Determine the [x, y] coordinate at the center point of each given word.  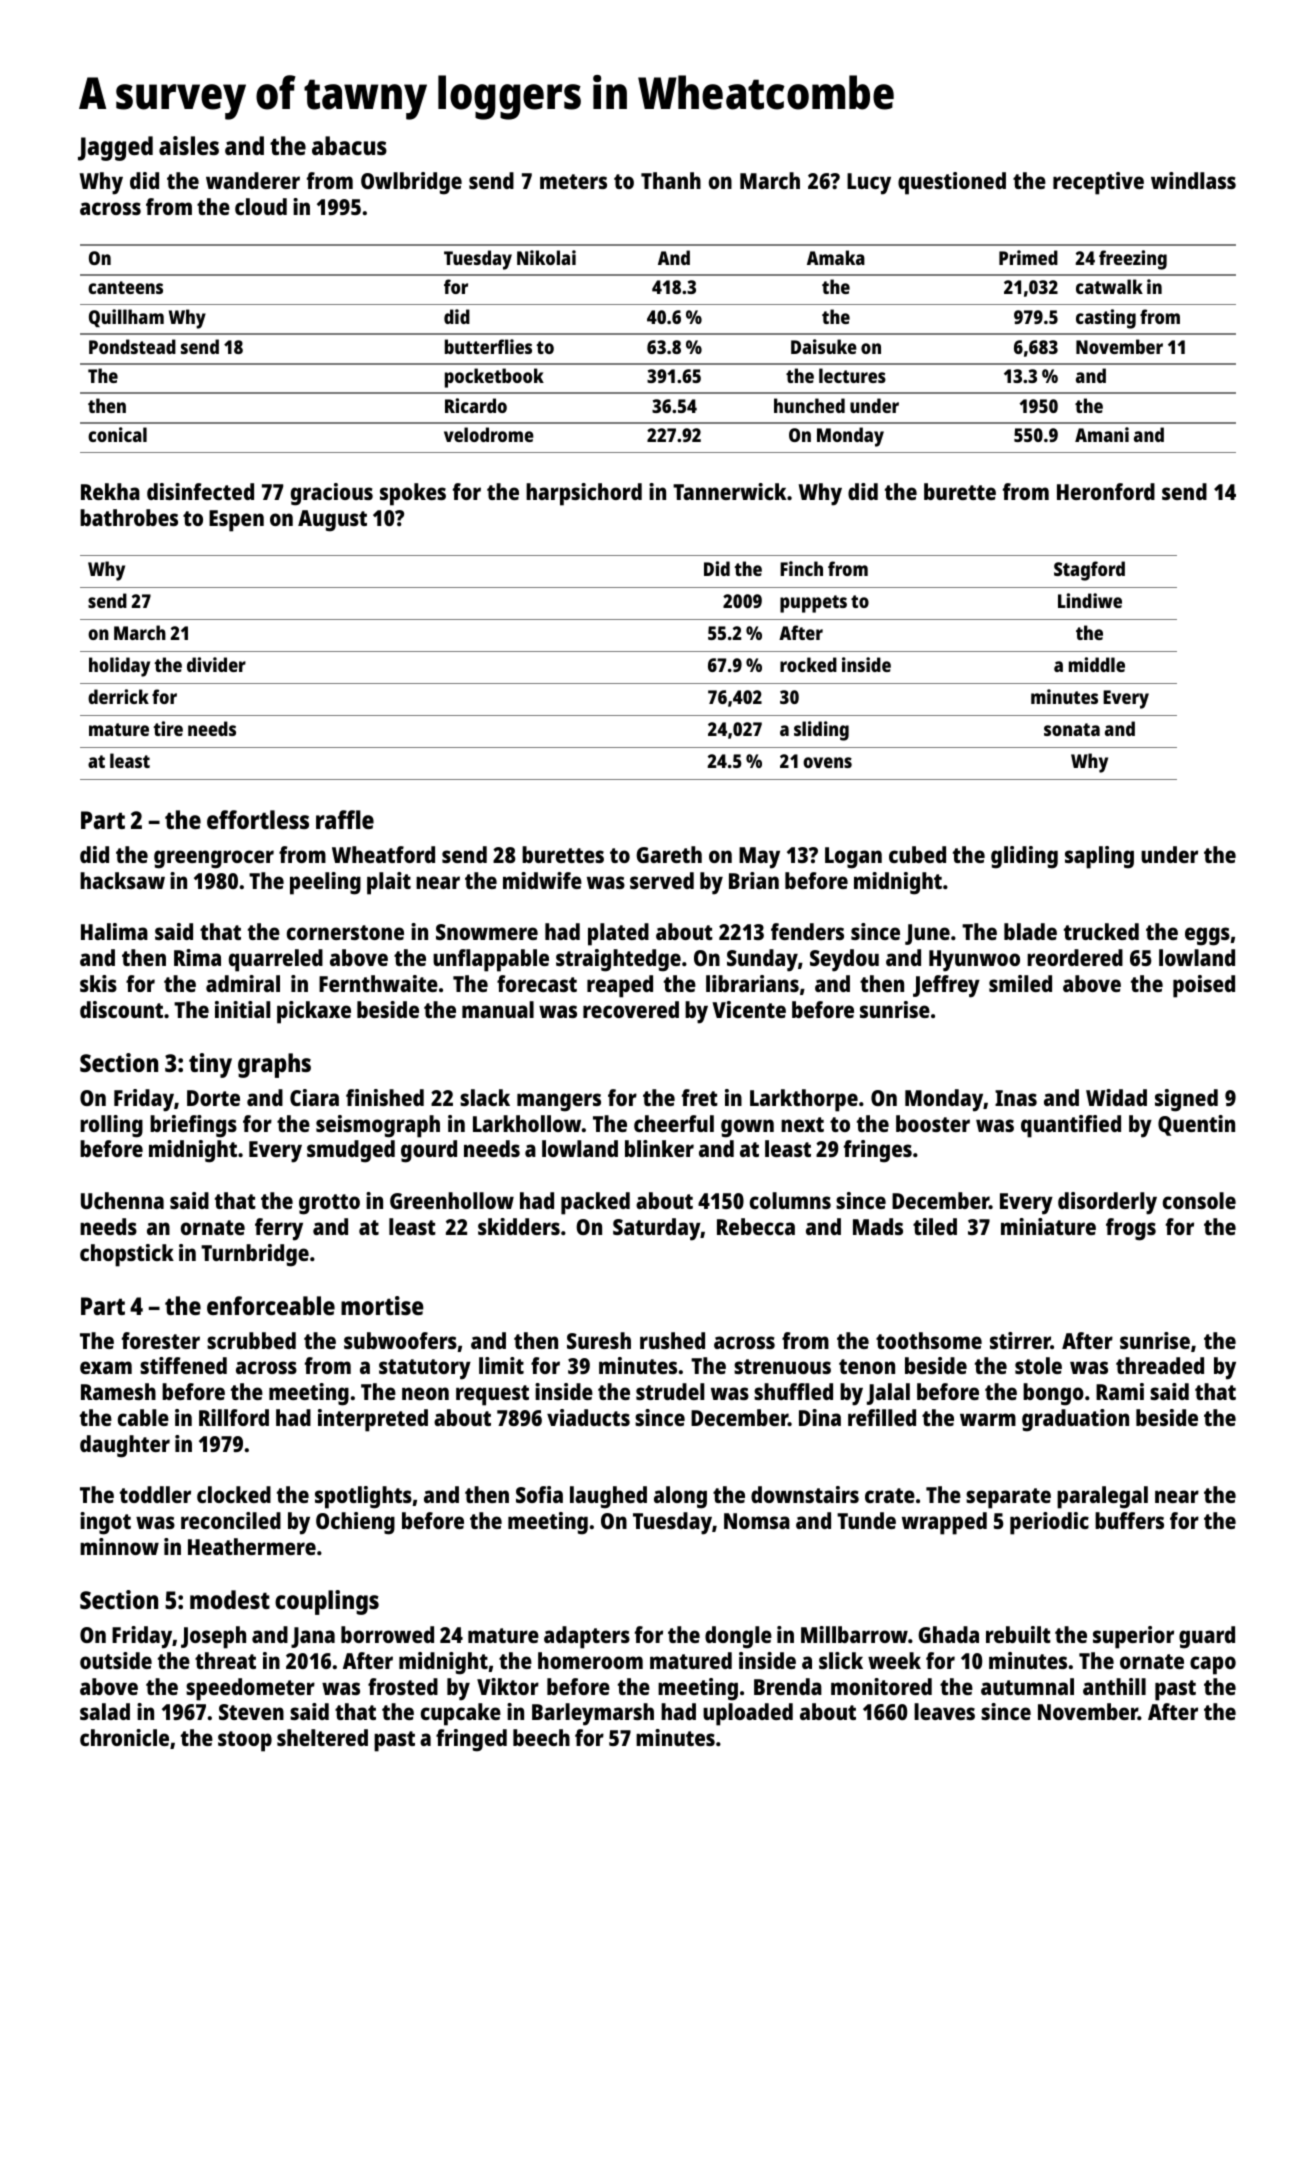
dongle [738, 1637]
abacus [349, 145]
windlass [1193, 180]
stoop [245, 1741]
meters [573, 181]
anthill [1114, 1686]
